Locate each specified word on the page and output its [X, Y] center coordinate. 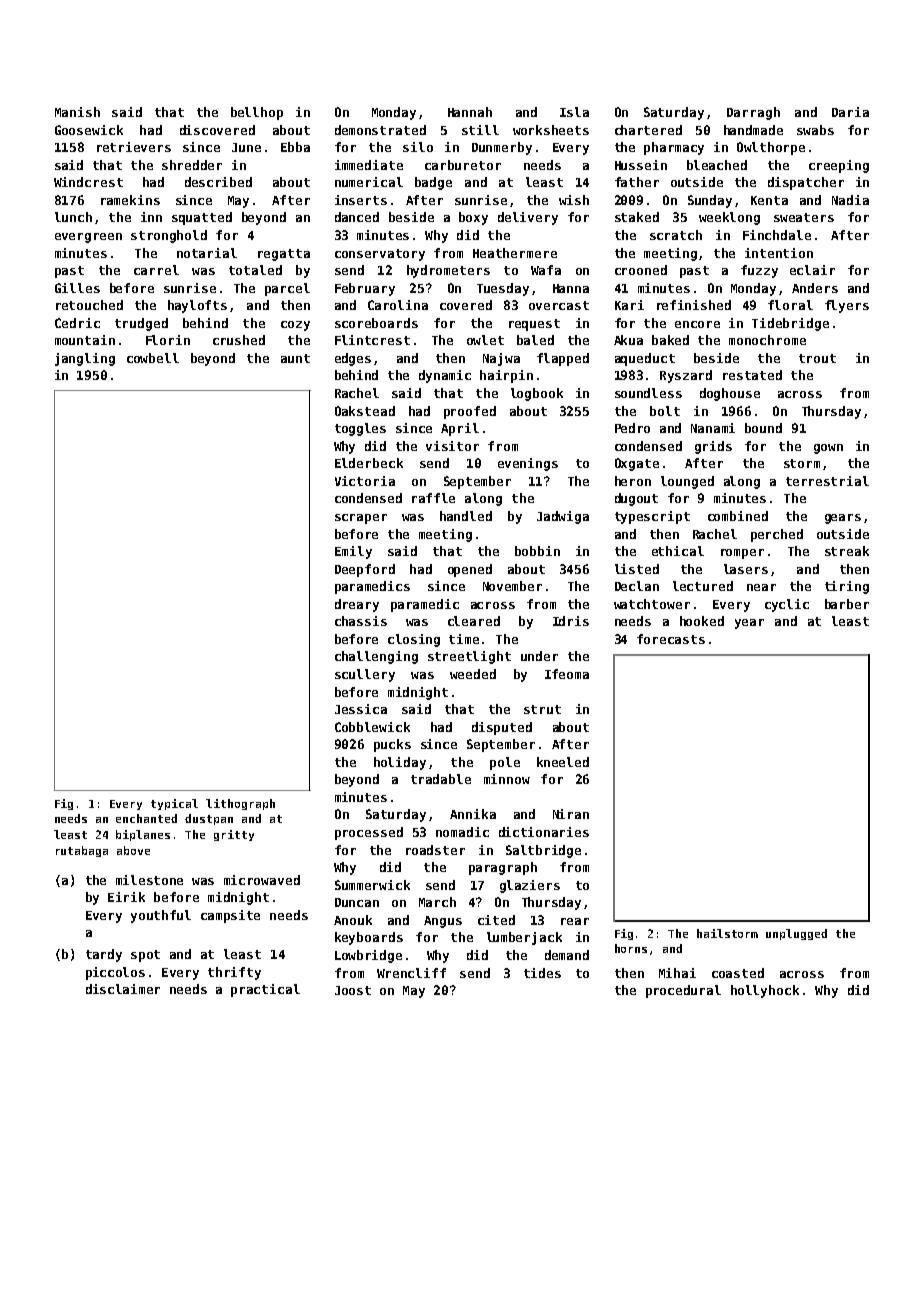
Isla [574, 112]
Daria [850, 112]
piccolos [115, 973]
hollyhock [765, 991]
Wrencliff [411, 973]
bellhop [257, 113]
